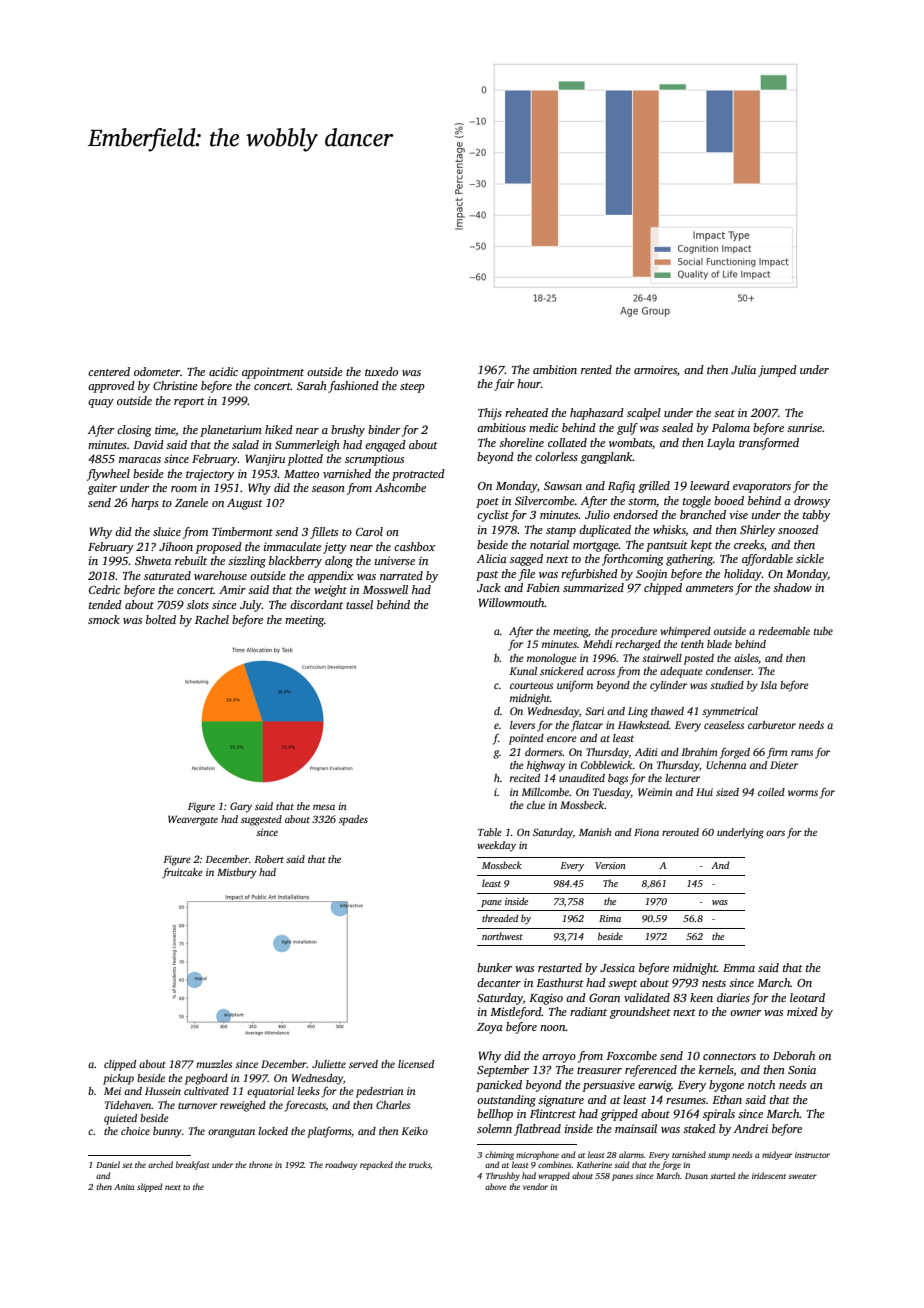  I want to click on Mistbury, so click(237, 873).
